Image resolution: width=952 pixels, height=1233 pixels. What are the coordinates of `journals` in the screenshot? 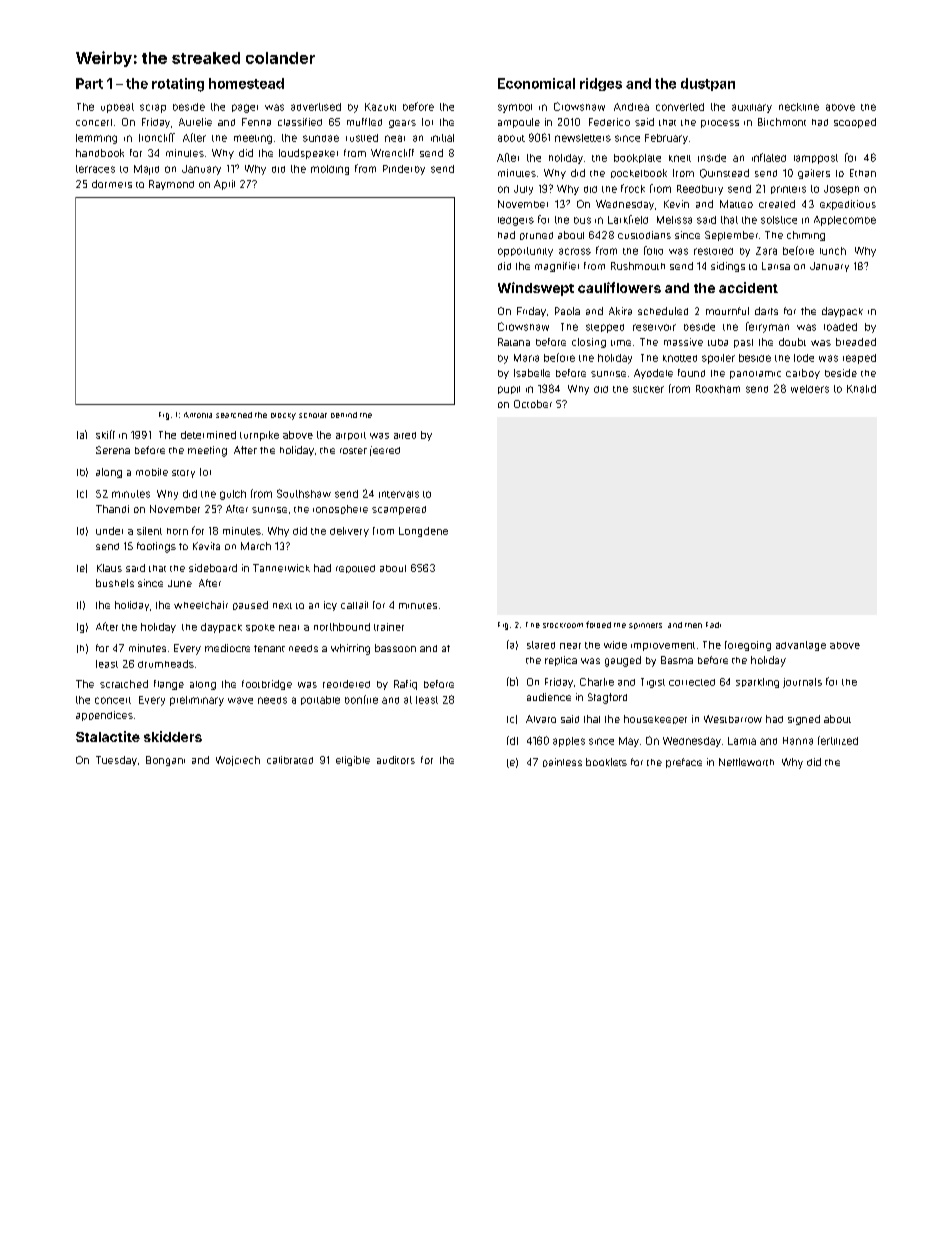 It's located at (802, 683).
